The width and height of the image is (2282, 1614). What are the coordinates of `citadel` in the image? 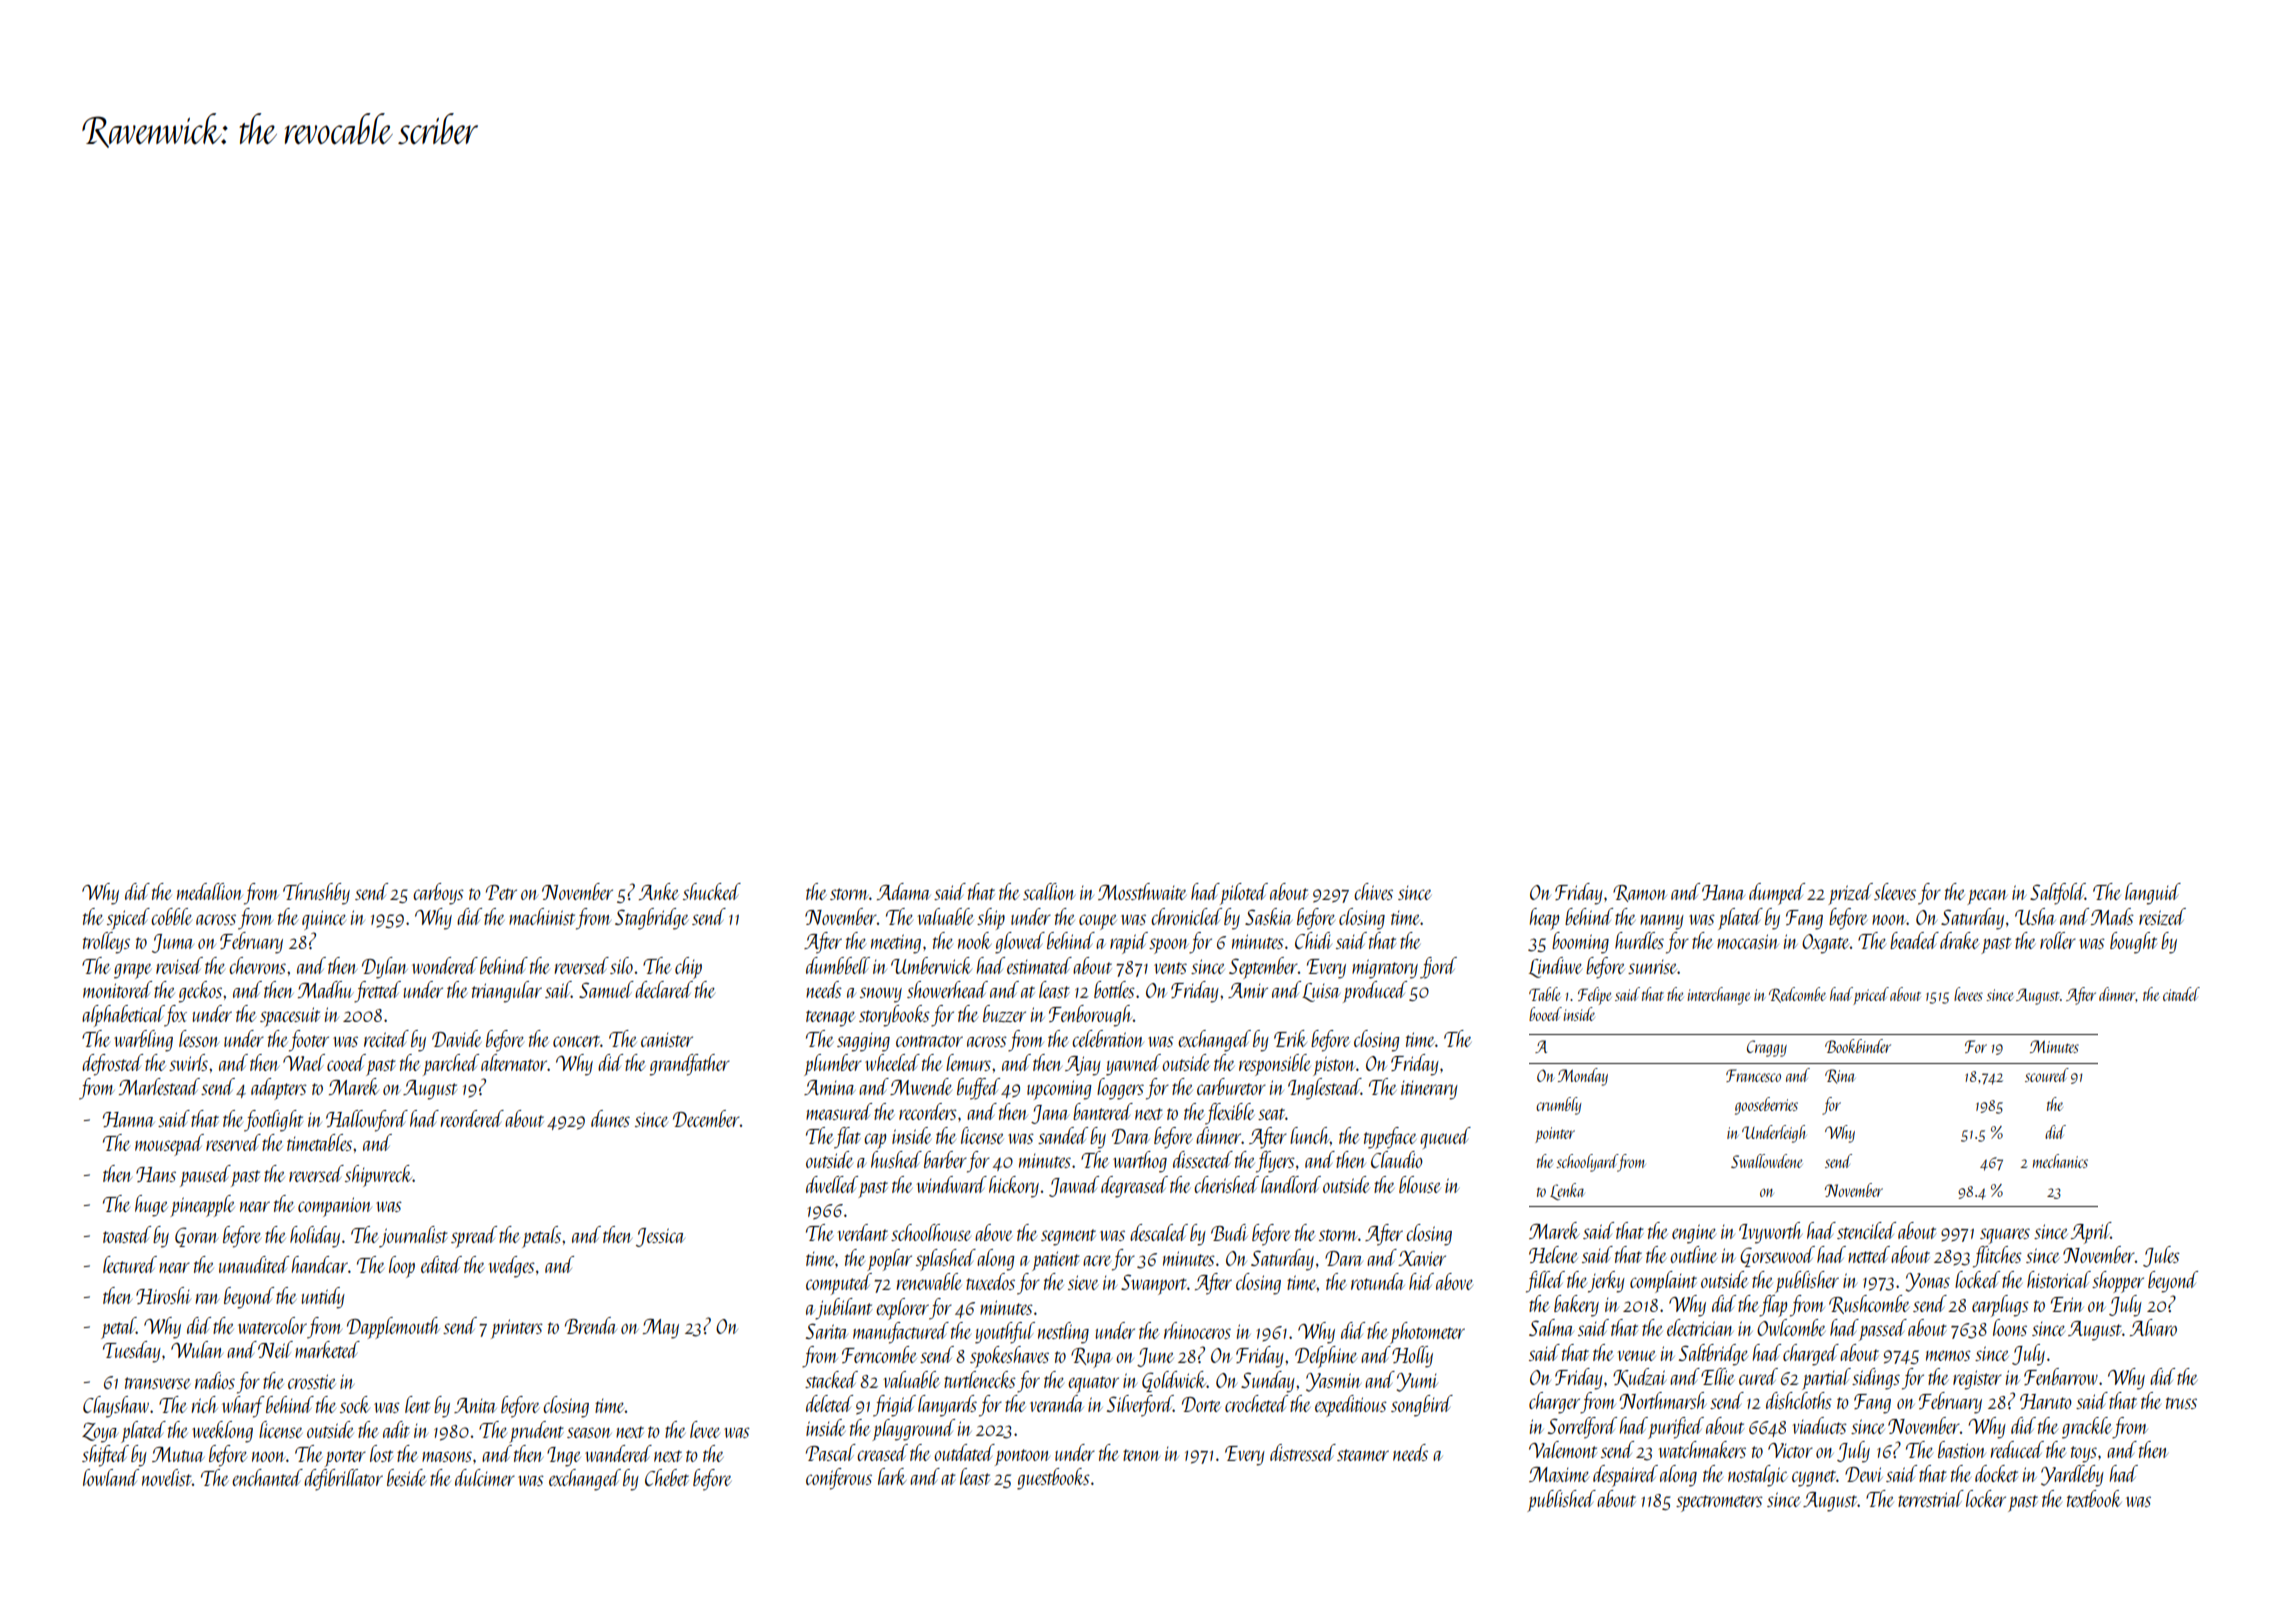 It's located at (2181, 994).
